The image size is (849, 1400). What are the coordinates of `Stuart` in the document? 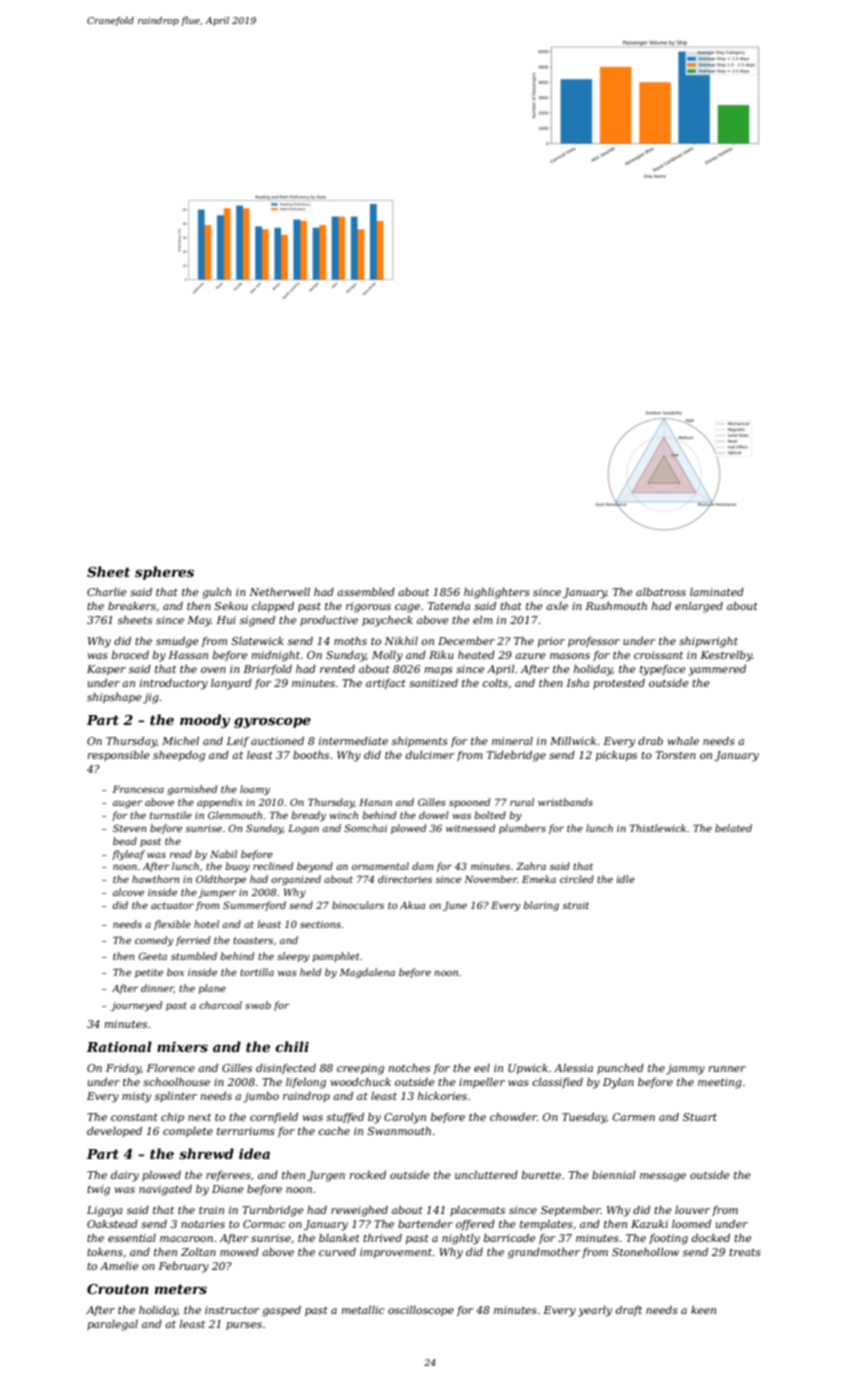 It's located at (700, 1117).
